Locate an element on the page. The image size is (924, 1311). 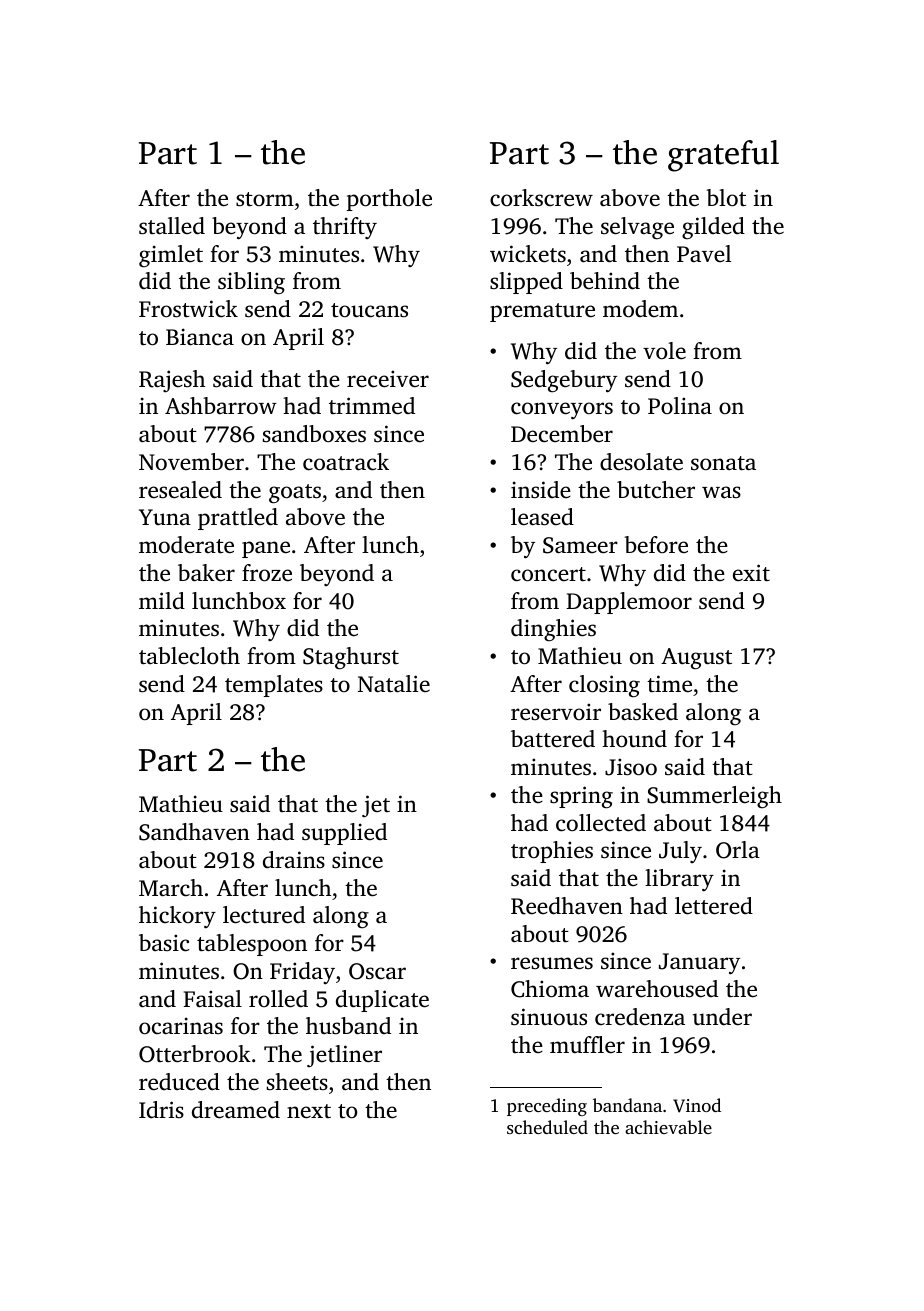
scheduled is located at coordinates (547, 1127).
